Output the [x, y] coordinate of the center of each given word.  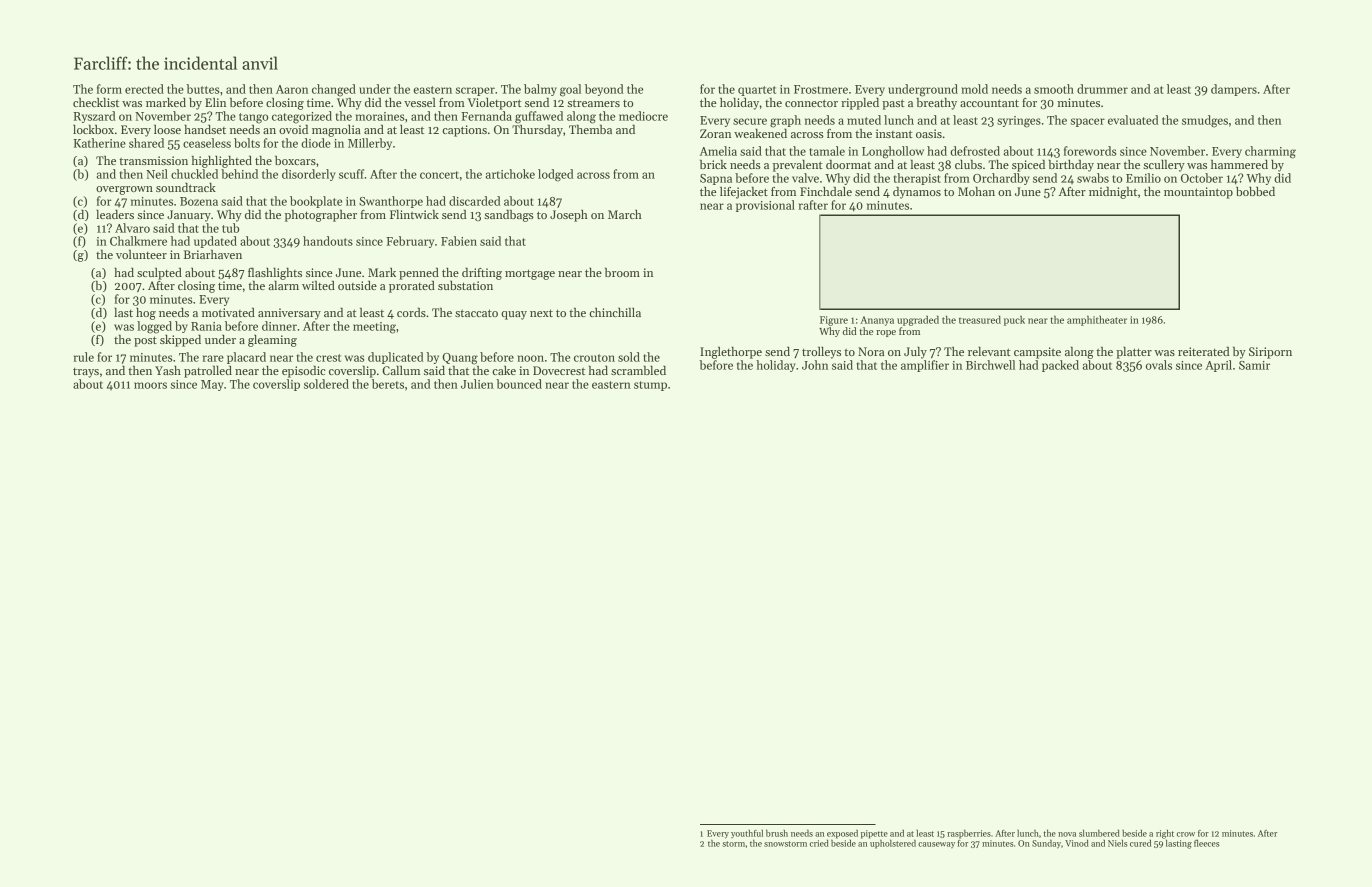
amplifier [925, 366]
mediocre [643, 116]
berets [388, 384]
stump [650, 386]
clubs [968, 164]
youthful [747, 834]
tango [253, 118]
